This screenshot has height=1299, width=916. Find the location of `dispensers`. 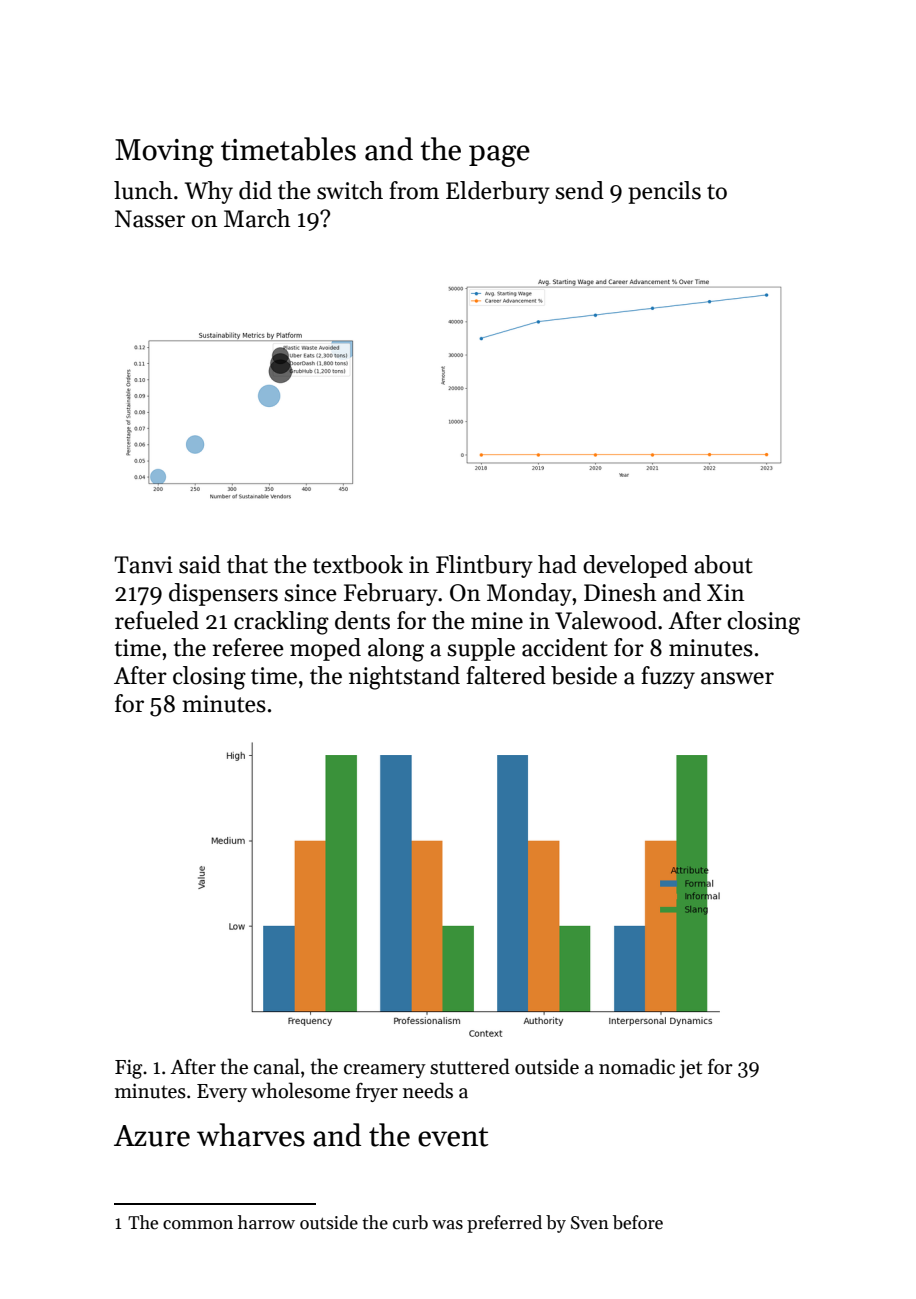

dispensers is located at coordinates (223, 594).
